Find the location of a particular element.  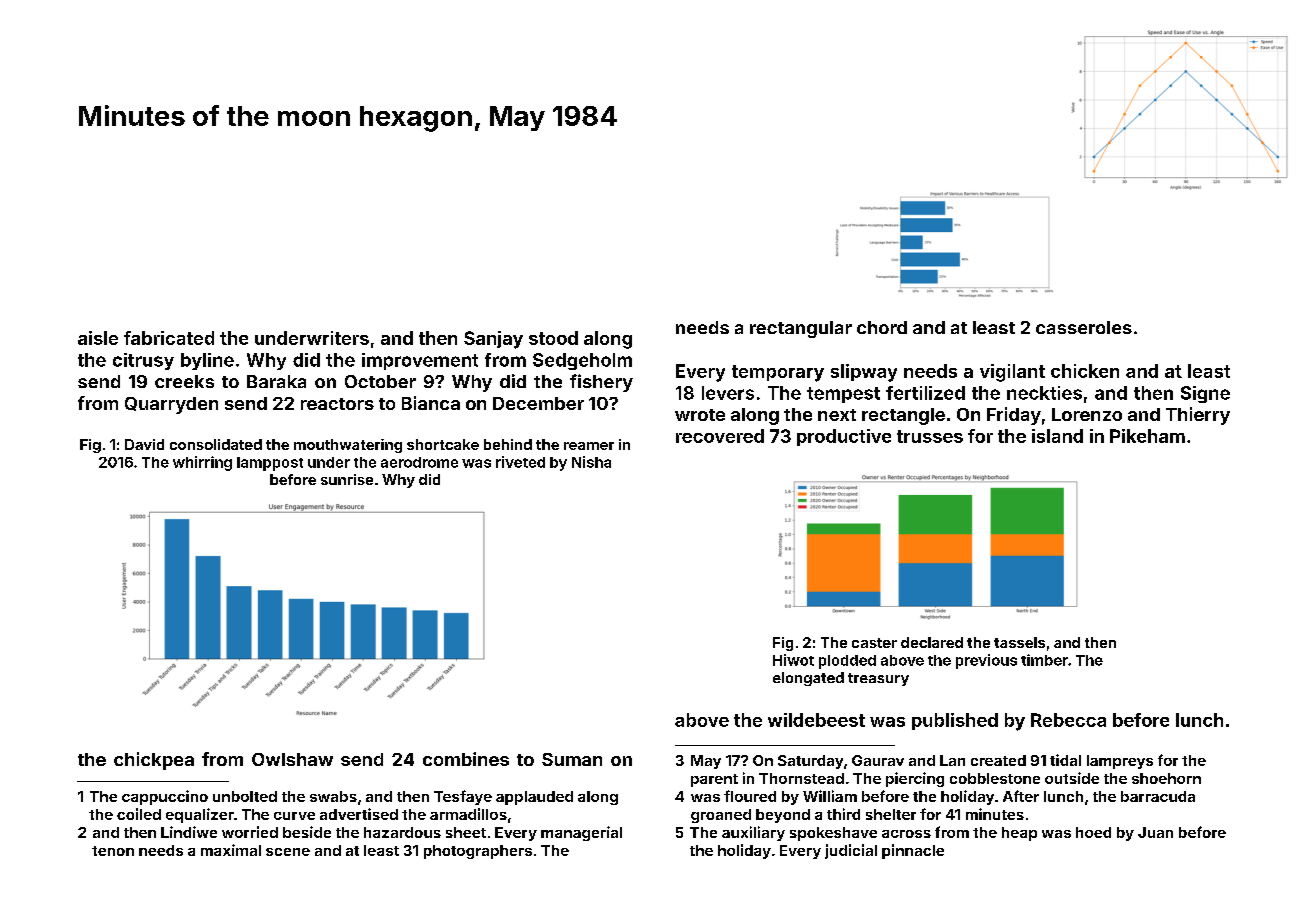

Nisha is located at coordinates (591, 462).
